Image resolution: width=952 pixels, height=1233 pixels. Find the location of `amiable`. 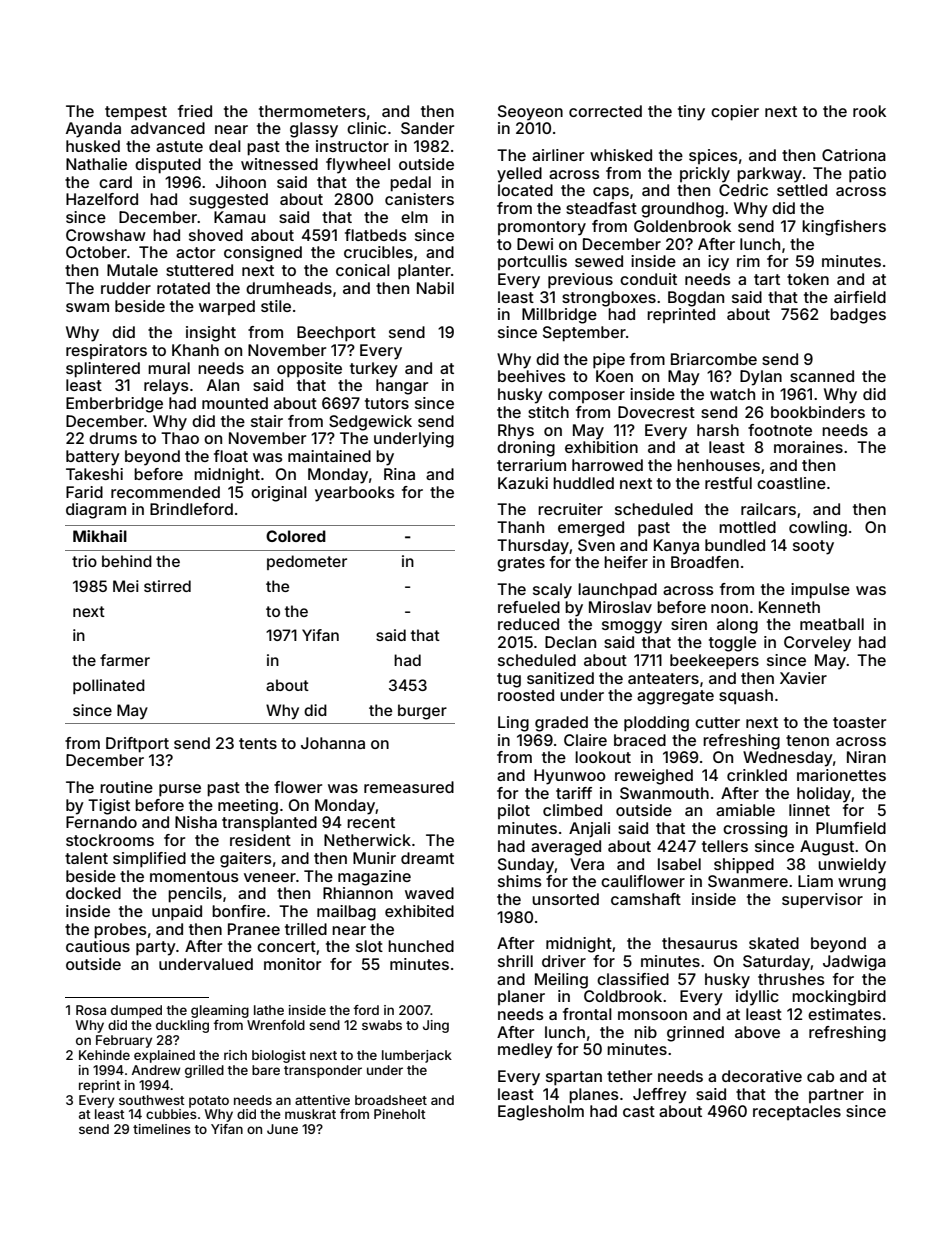

amiable is located at coordinates (745, 810).
